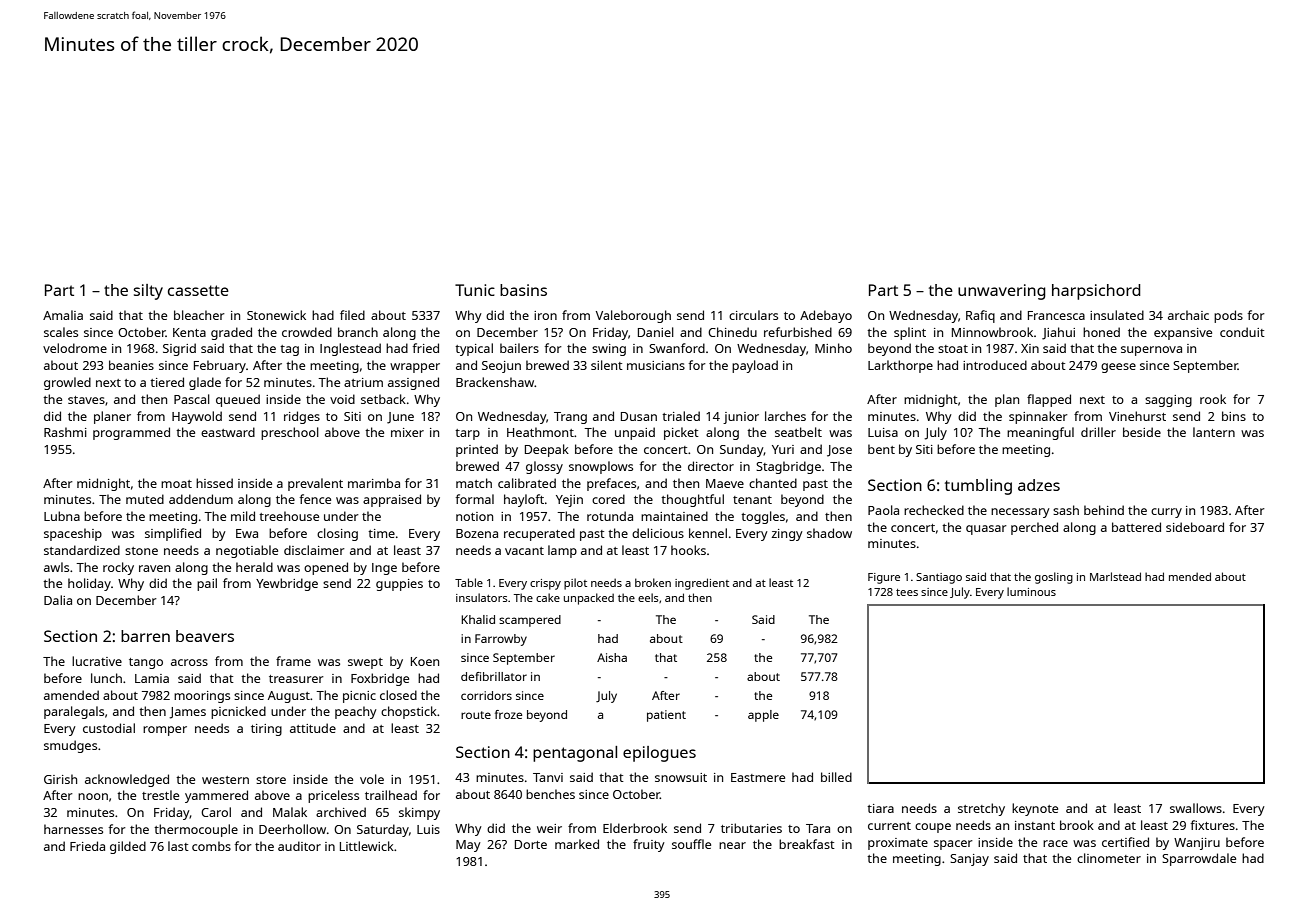 This screenshot has width=1308, height=924. I want to click on honed, so click(1101, 332).
